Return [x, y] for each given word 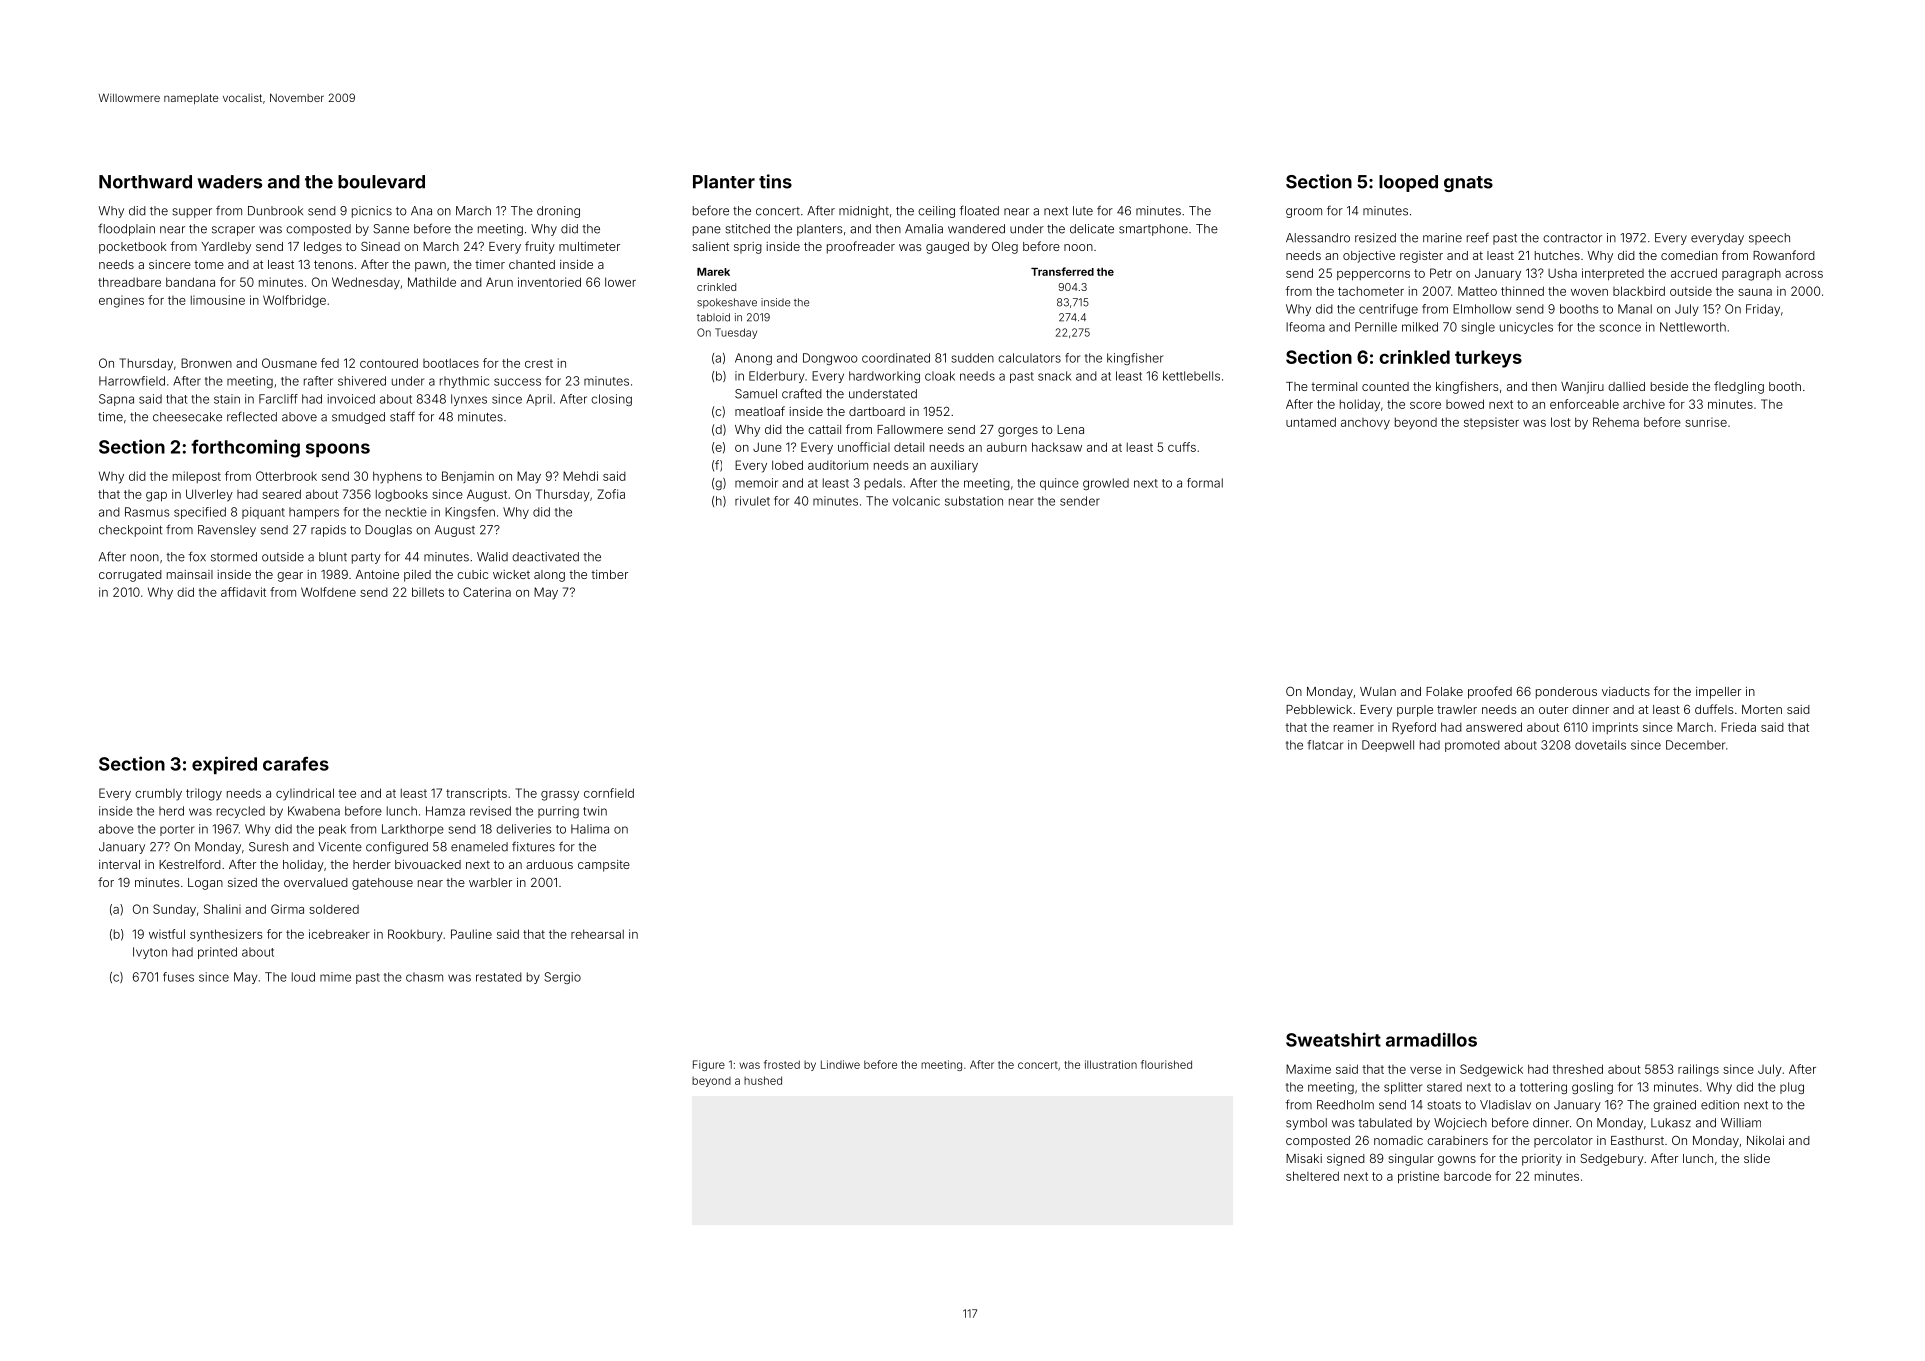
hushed [763, 1080]
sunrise [1706, 422]
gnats [1468, 184]
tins [775, 181]
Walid [492, 557]
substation [974, 501]
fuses [178, 977]
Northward [145, 182]
